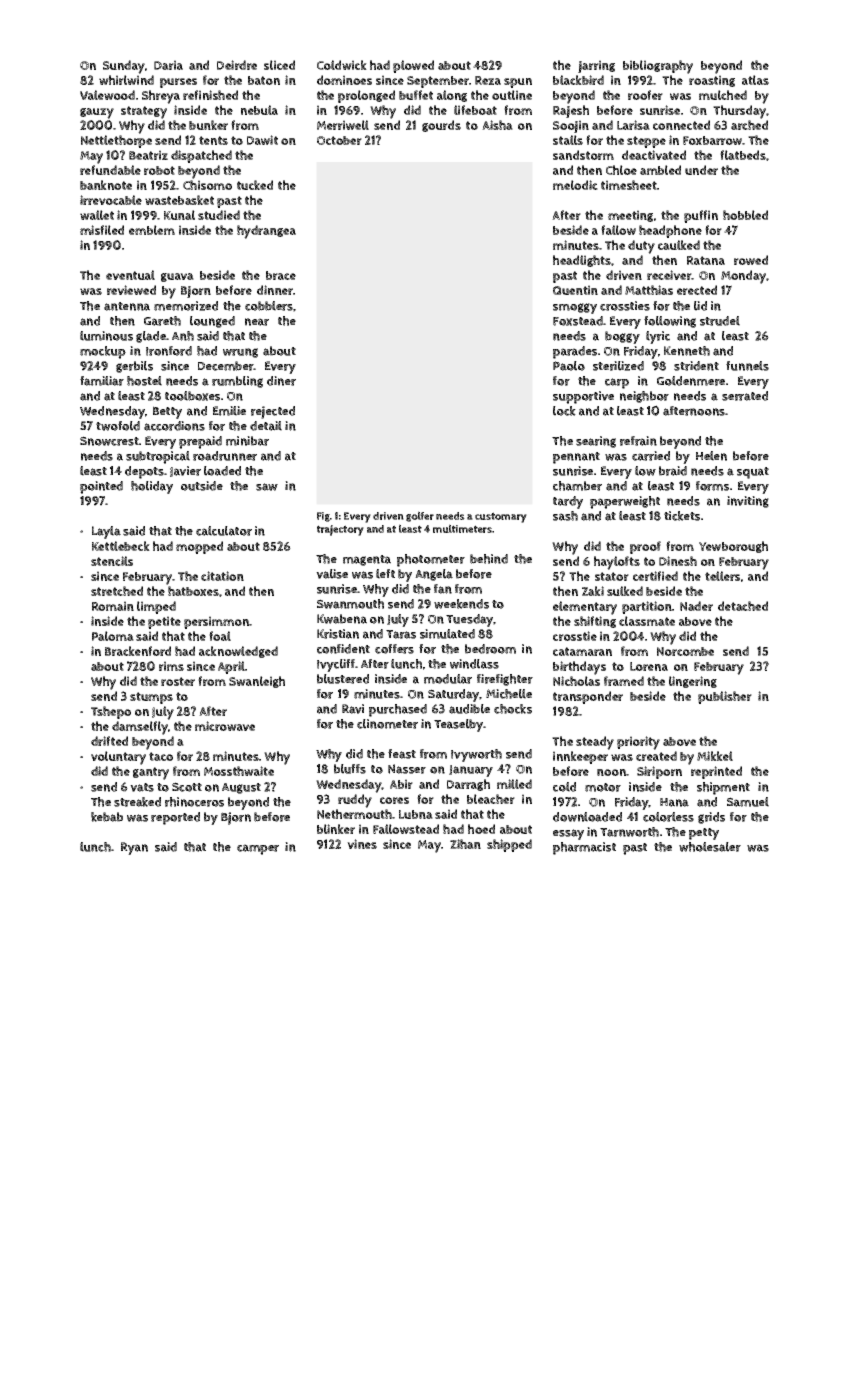 This screenshot has width=849, height=1400. I want to click on weekends, so click(461, 604).
